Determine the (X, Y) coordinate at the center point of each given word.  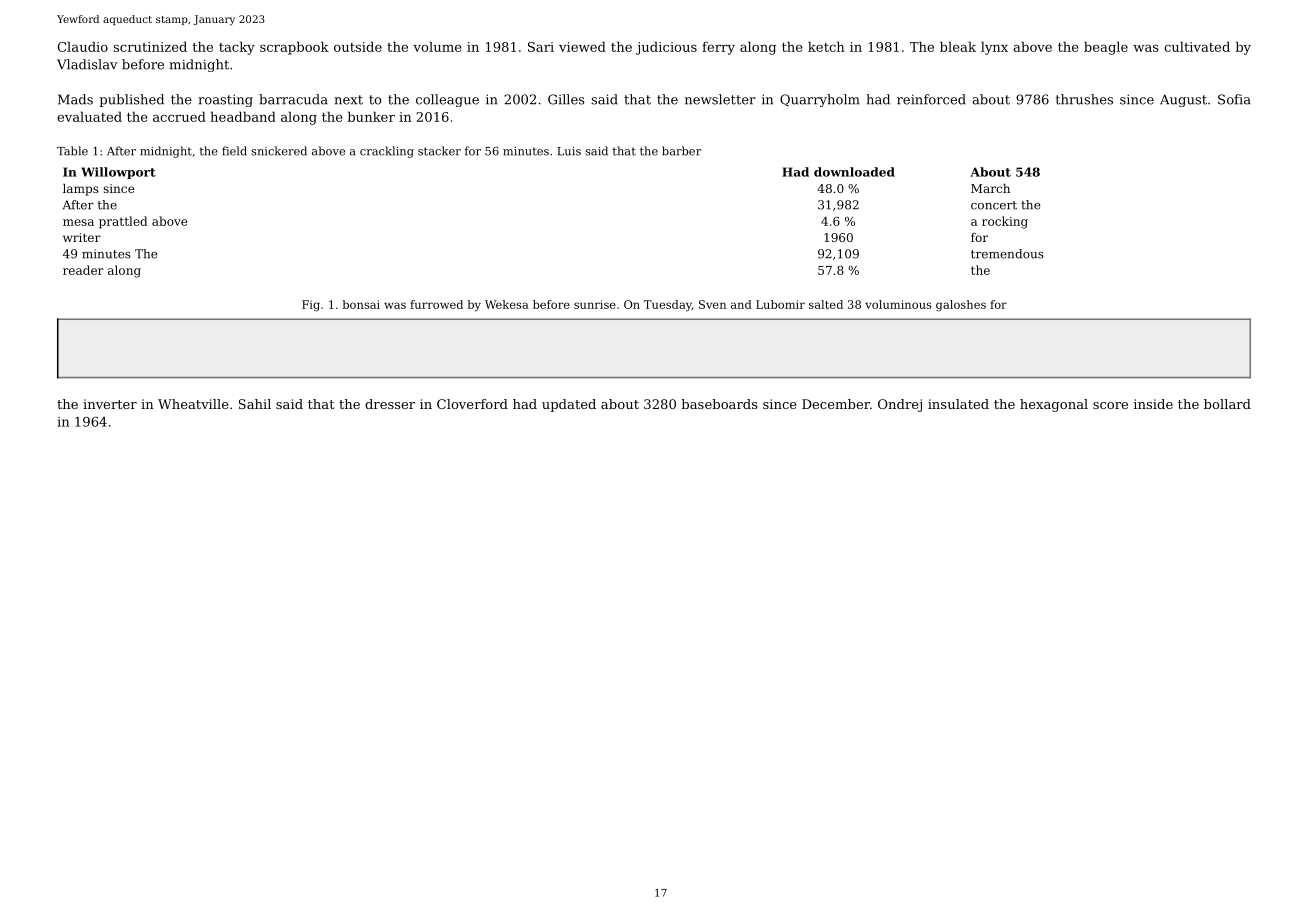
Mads (75, 99)
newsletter (720, 99)
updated (569, 405)
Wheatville (193, 404)
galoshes (961, 306)
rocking (1005, 222)
